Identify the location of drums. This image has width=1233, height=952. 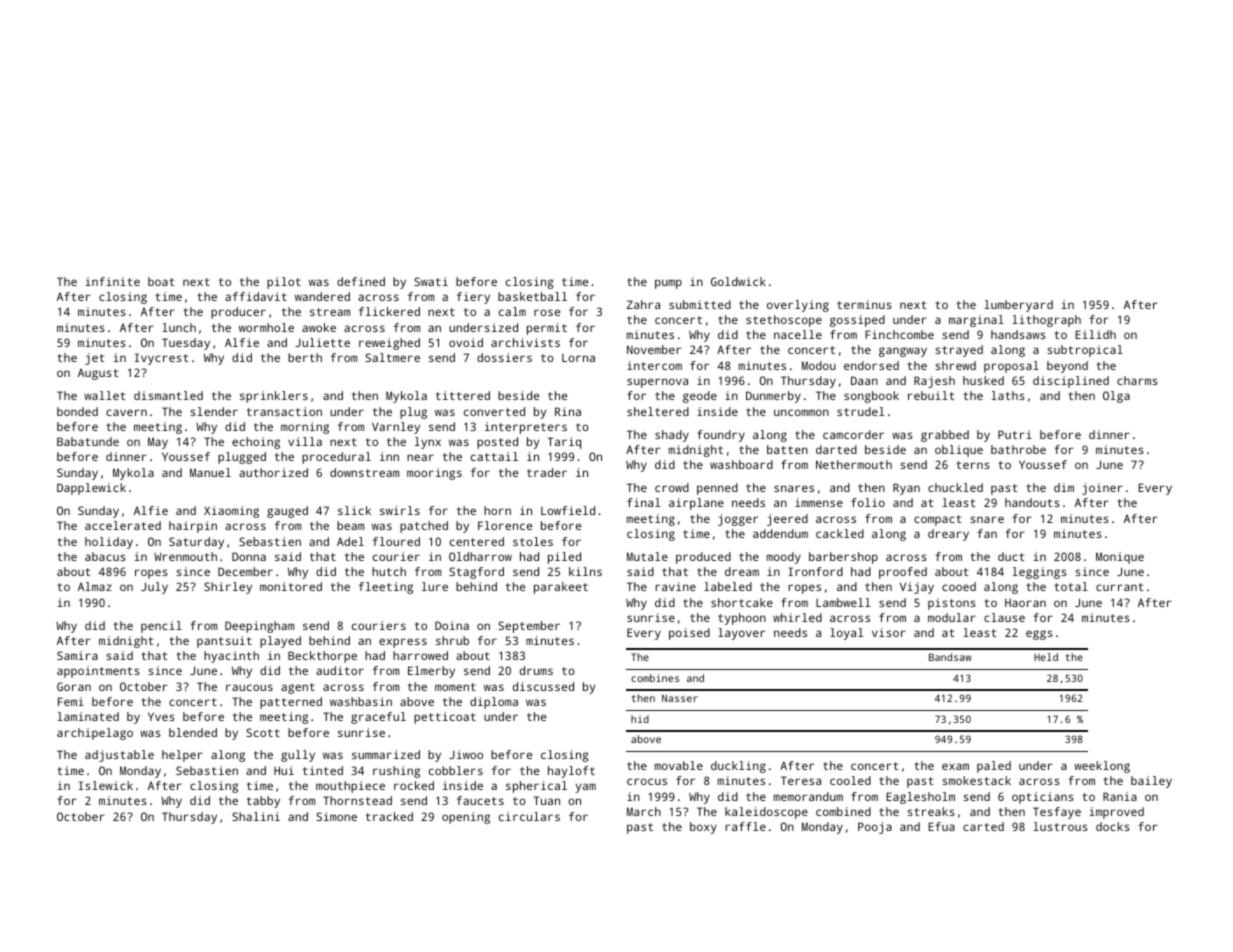
(536, 670).
